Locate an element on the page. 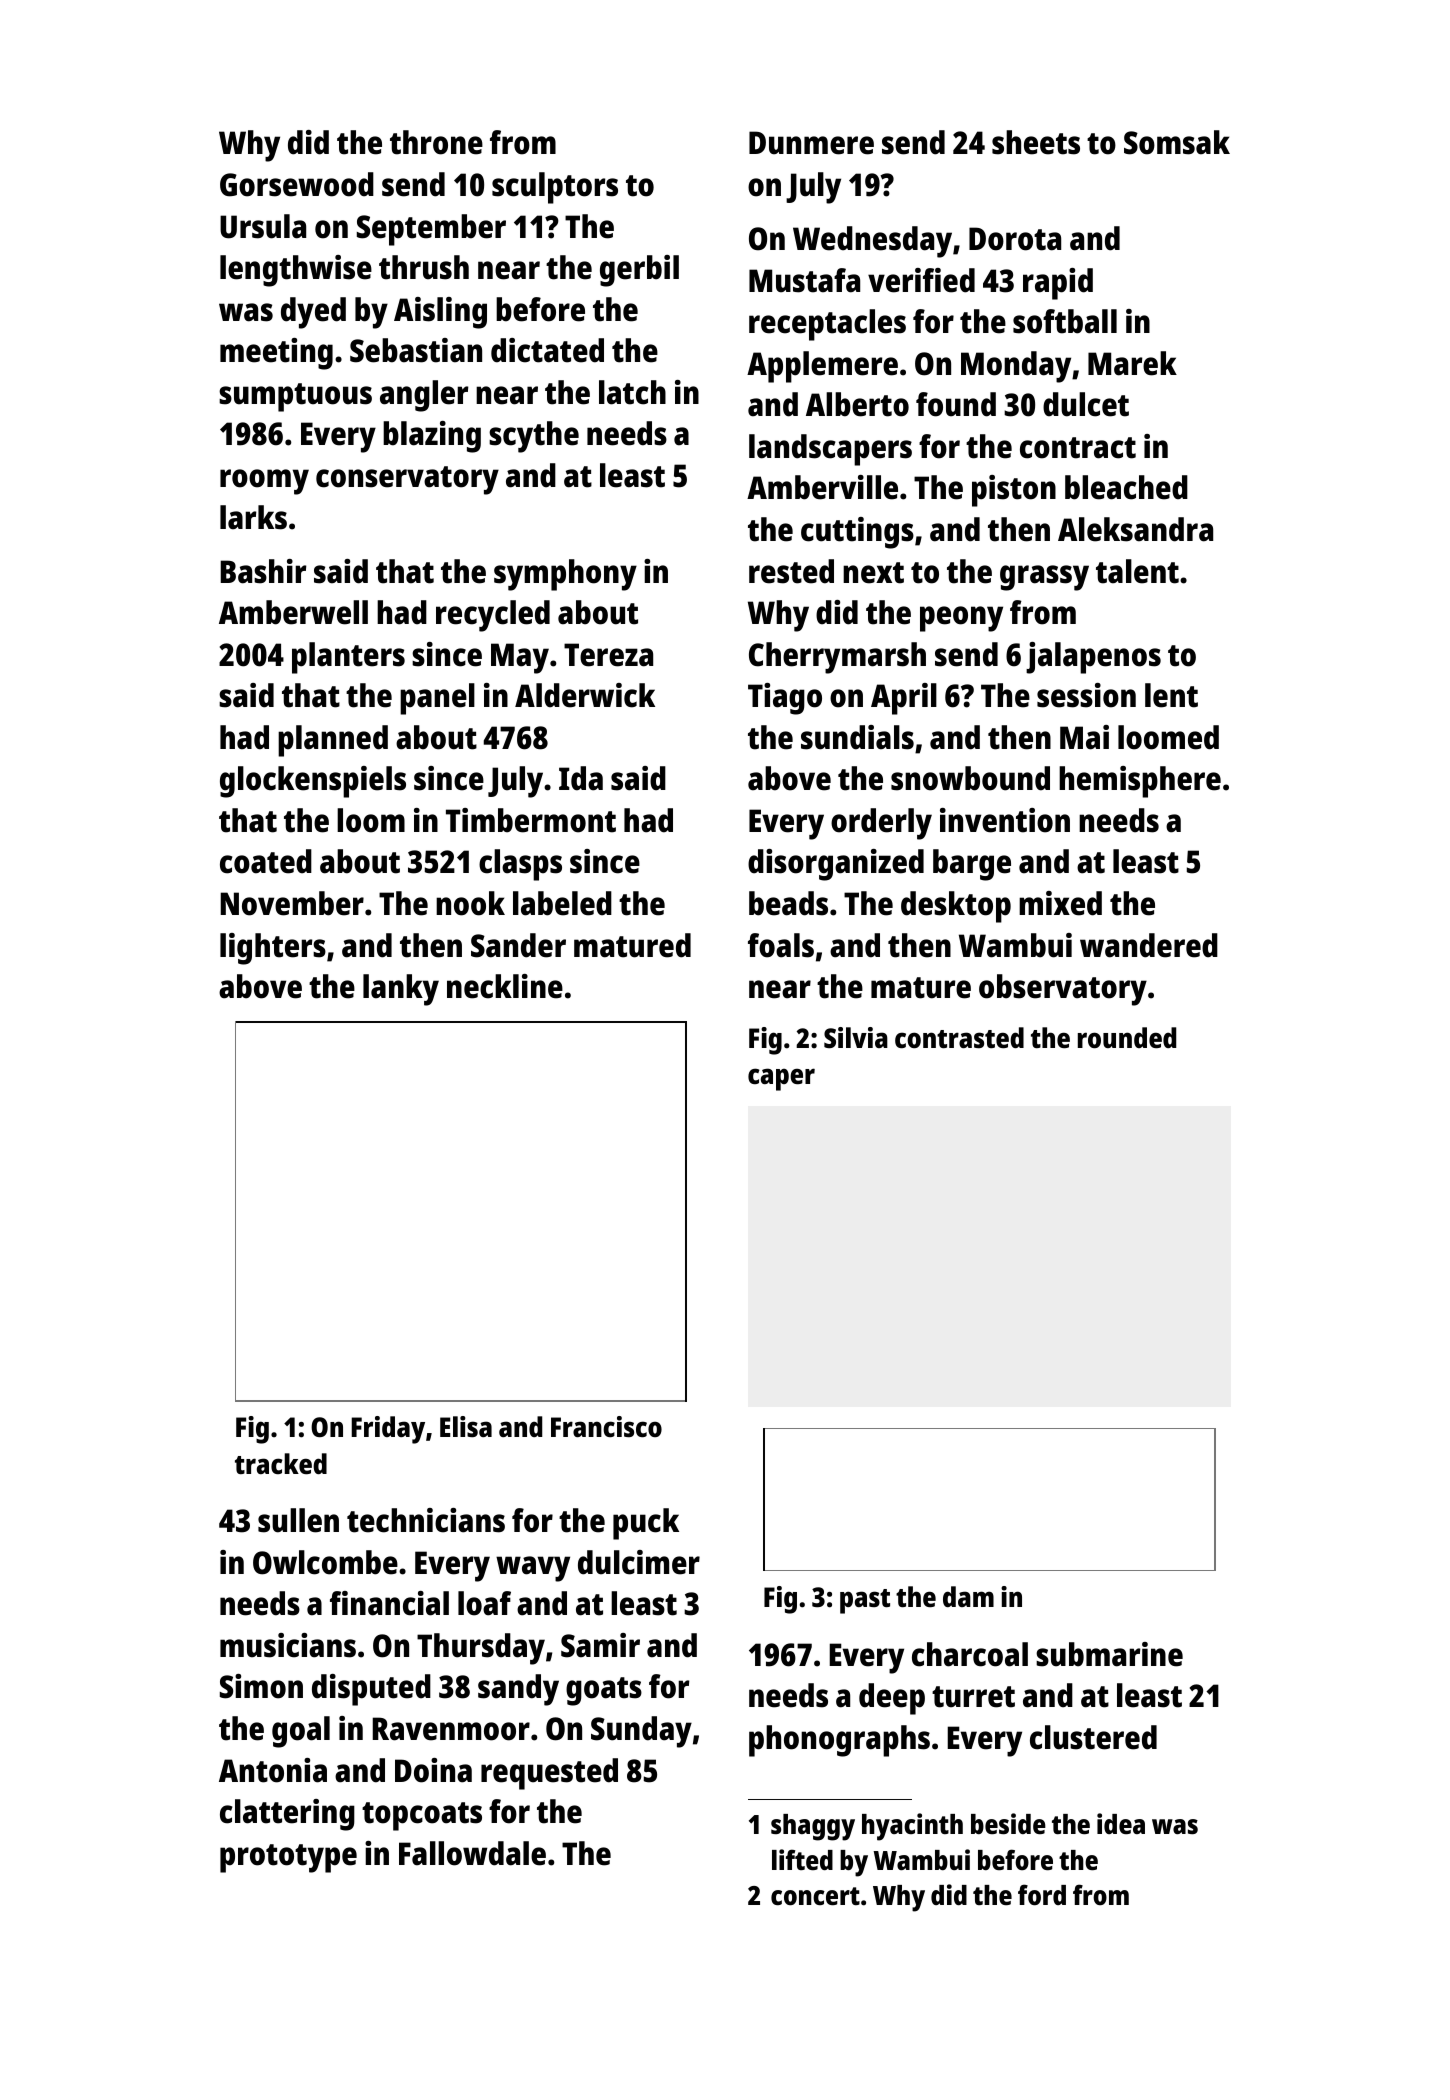 This image has width=1450, height=2100. contrasted is located at coordinates (959, 1038).
